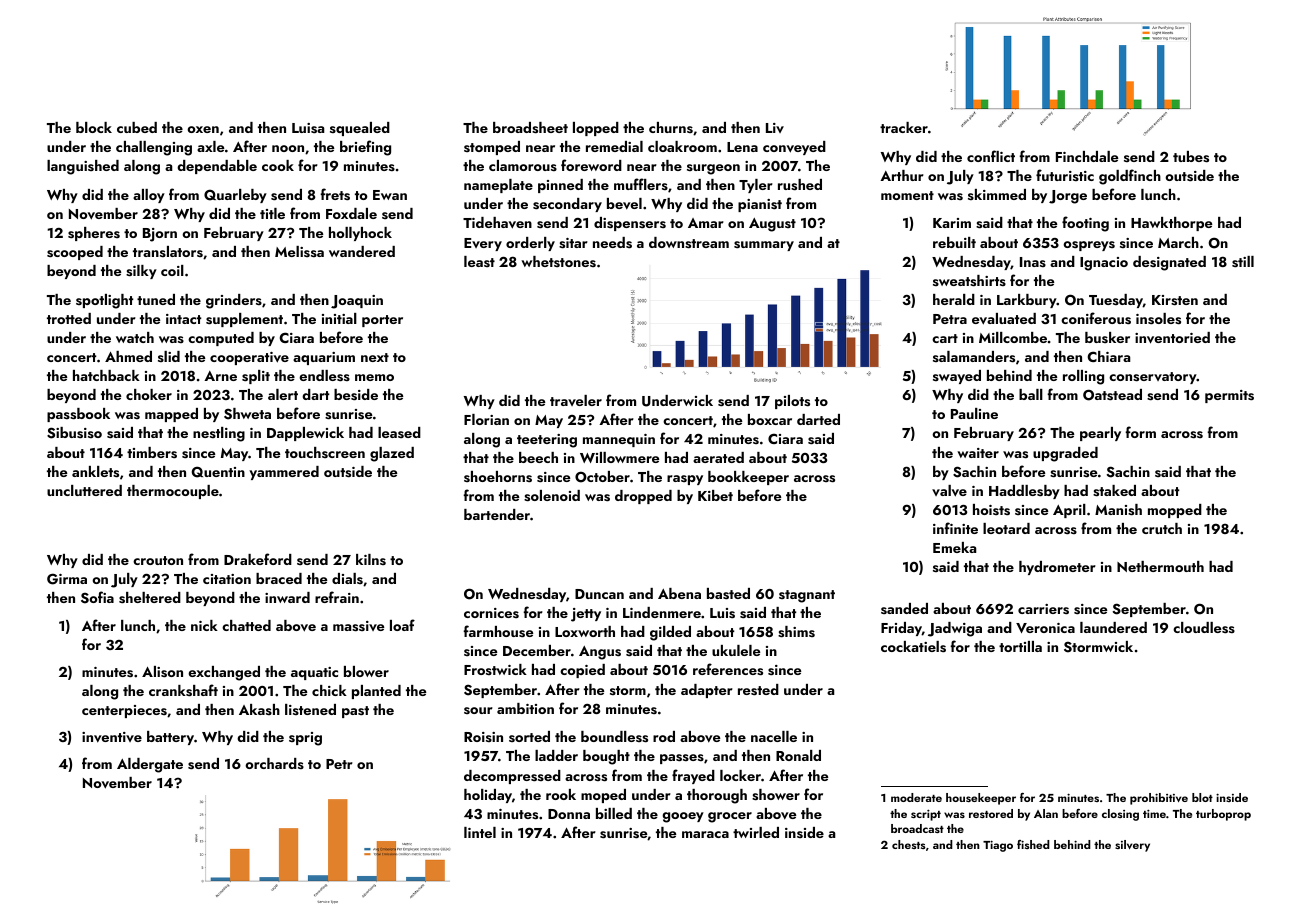 Image resolution: width=1308 pixels, height=924 pixels. I want to click on farmhouse, so click(498, 631).
